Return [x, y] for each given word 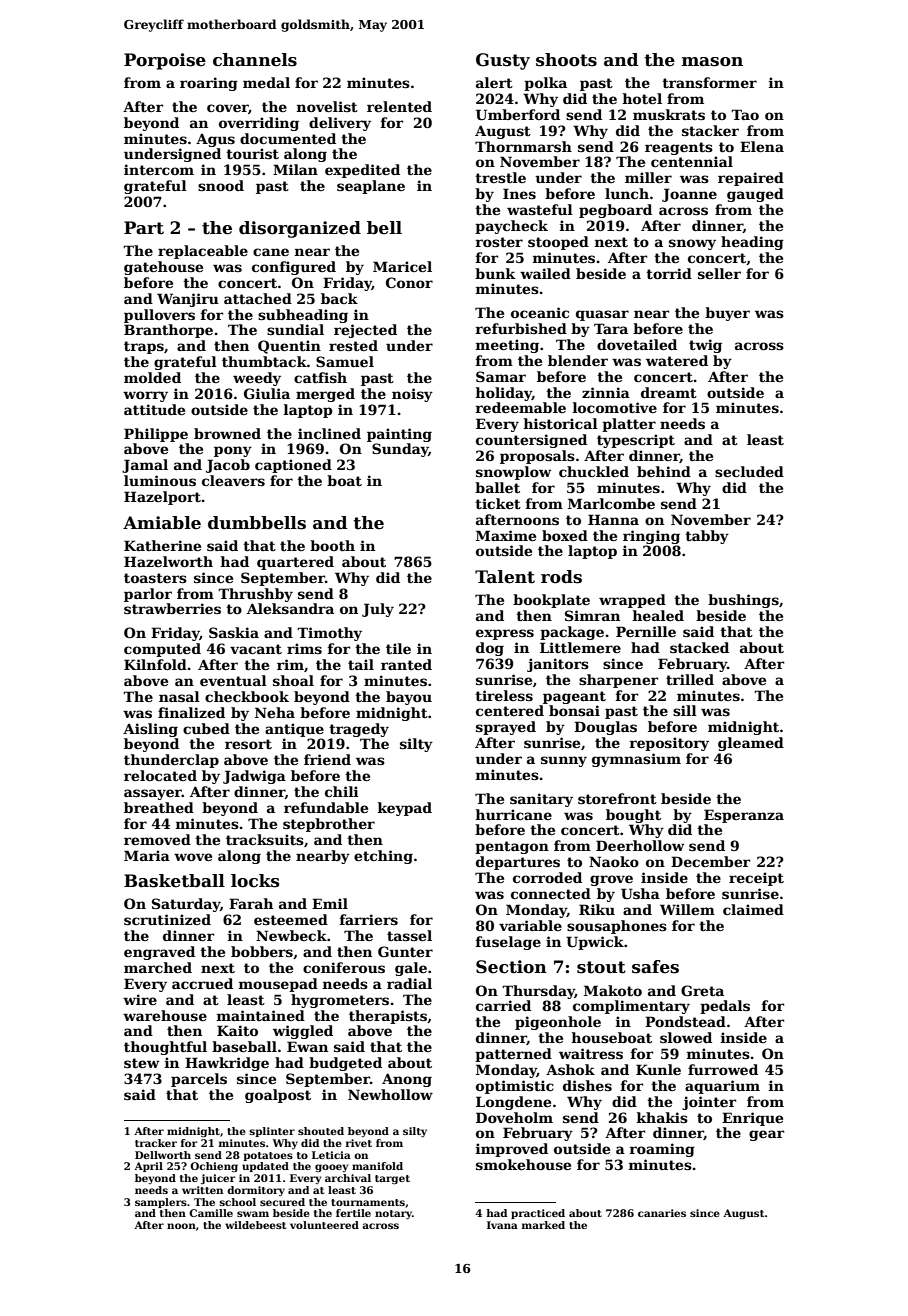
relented [399, 106]
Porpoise [165, 61]
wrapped [632, 601]
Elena [762, 146]
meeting [507, 346]
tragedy [359, 730]
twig [705, 346]
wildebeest [255, 1225]
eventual [233, 680]
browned [227, 433]
